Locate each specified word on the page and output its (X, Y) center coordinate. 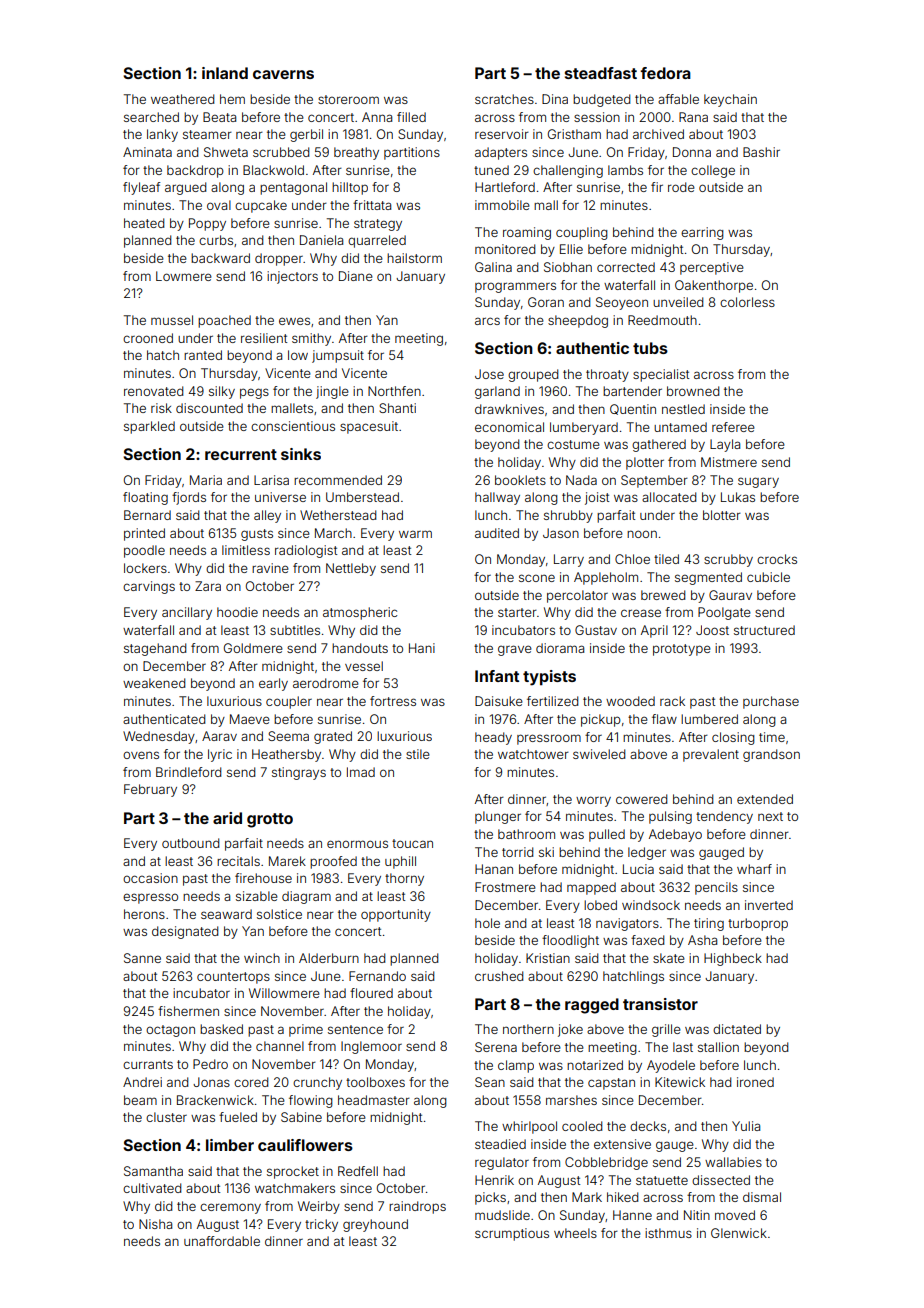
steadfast (601, 73)
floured (371, 993)
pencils (716, 888)
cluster (166, 1117)
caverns (283, 74)
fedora (665, 73)
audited (497, 533)
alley (267, 516)
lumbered (709, 719)
